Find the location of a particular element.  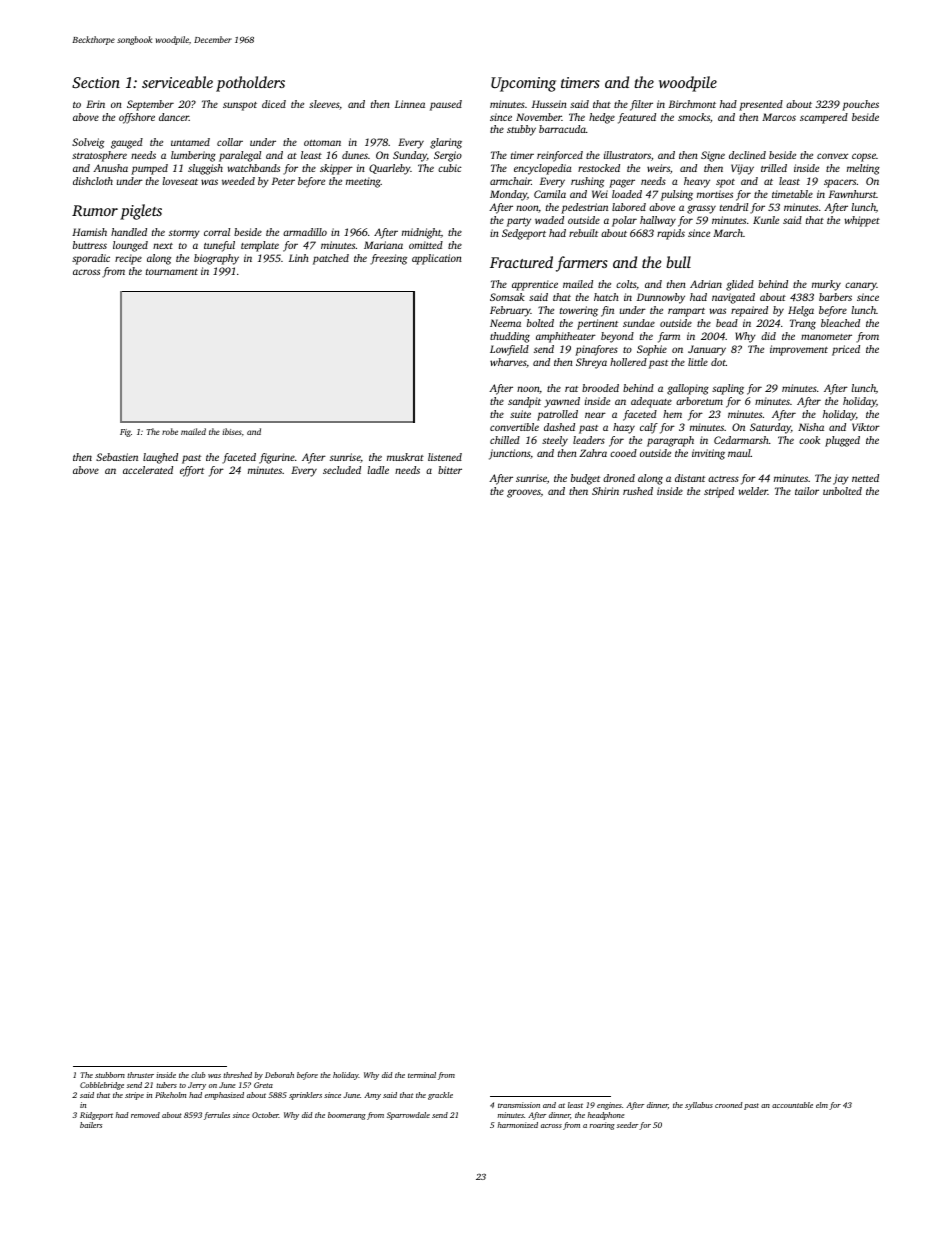

Shirin is located at coordinates (605, 491).
